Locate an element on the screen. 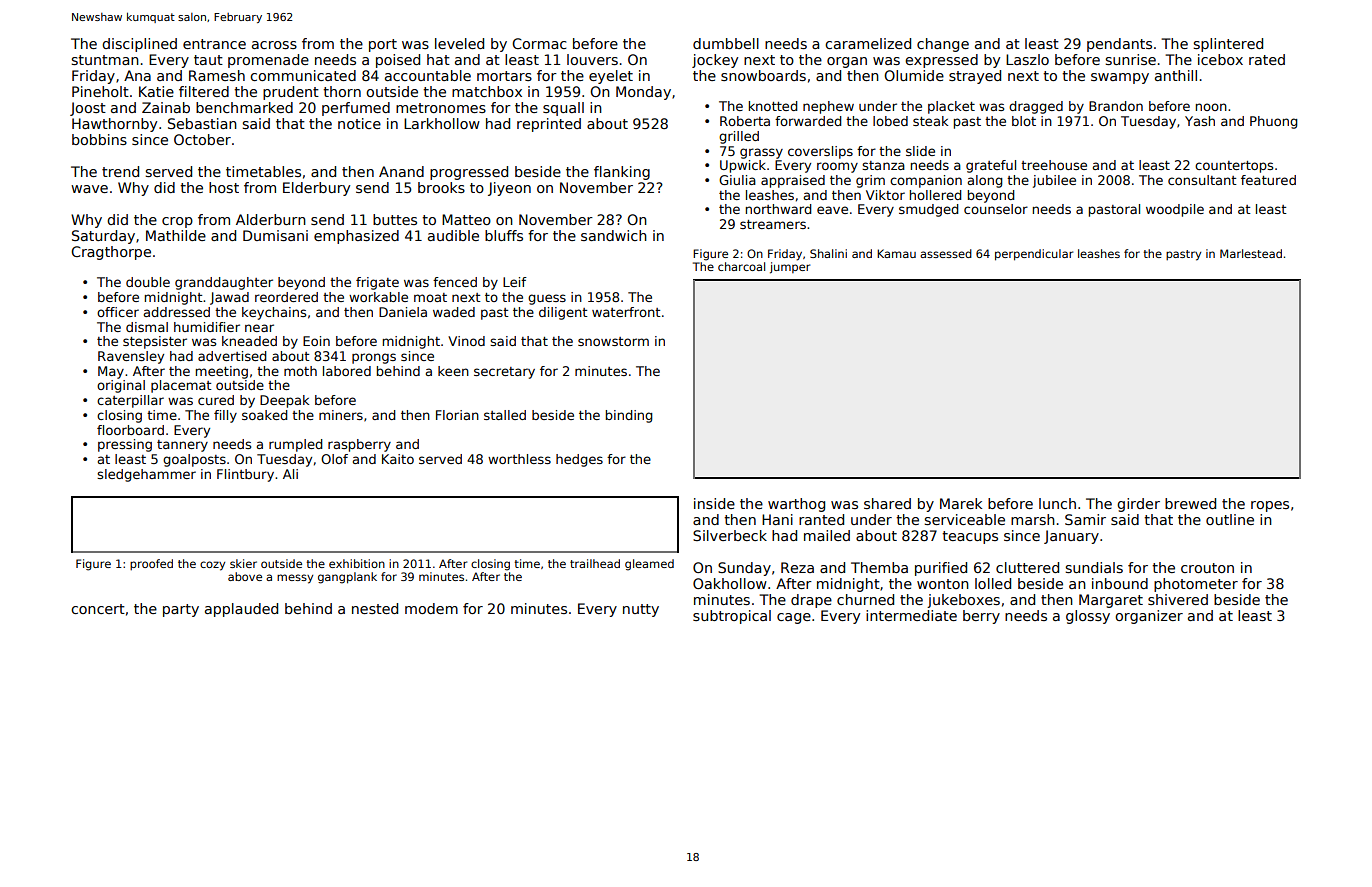  hedges is located at coordinates (579, 460).
